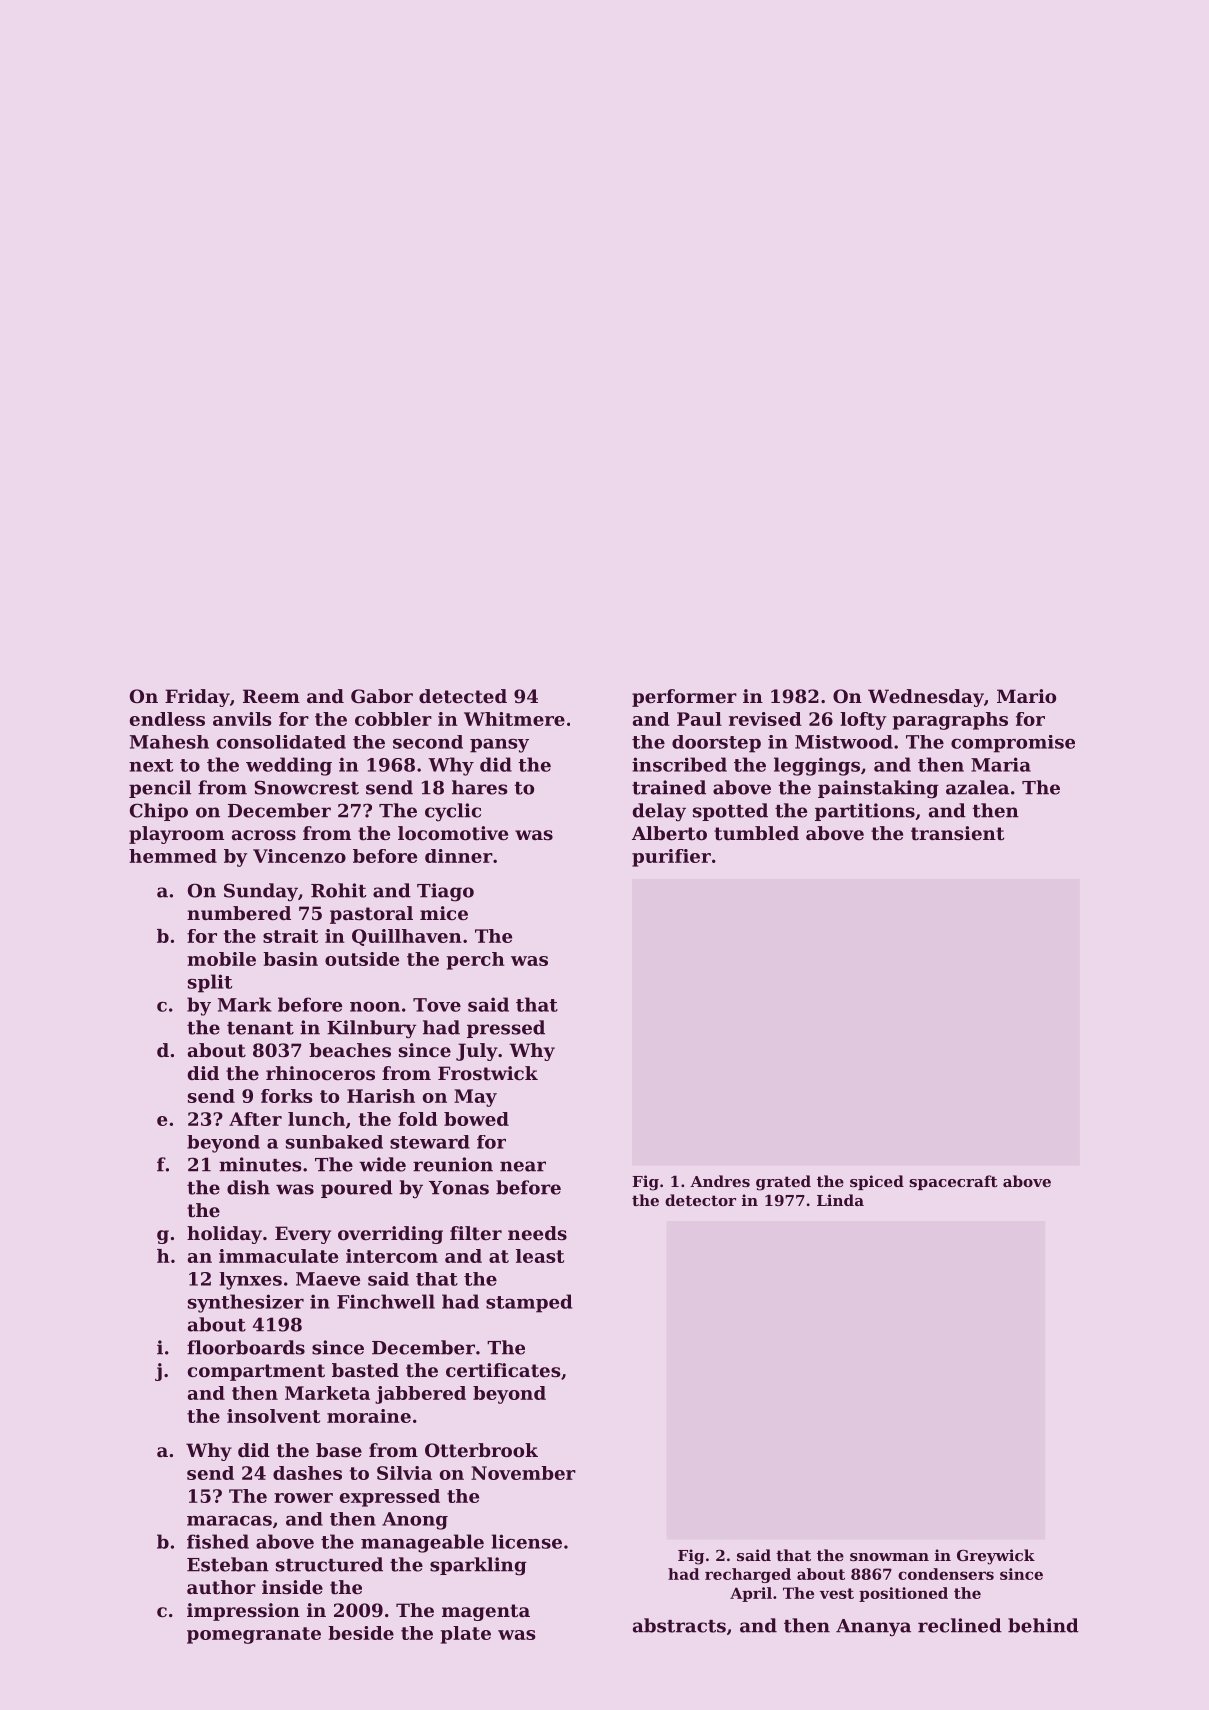  I want to click on spiced, so click(877, 1182).
